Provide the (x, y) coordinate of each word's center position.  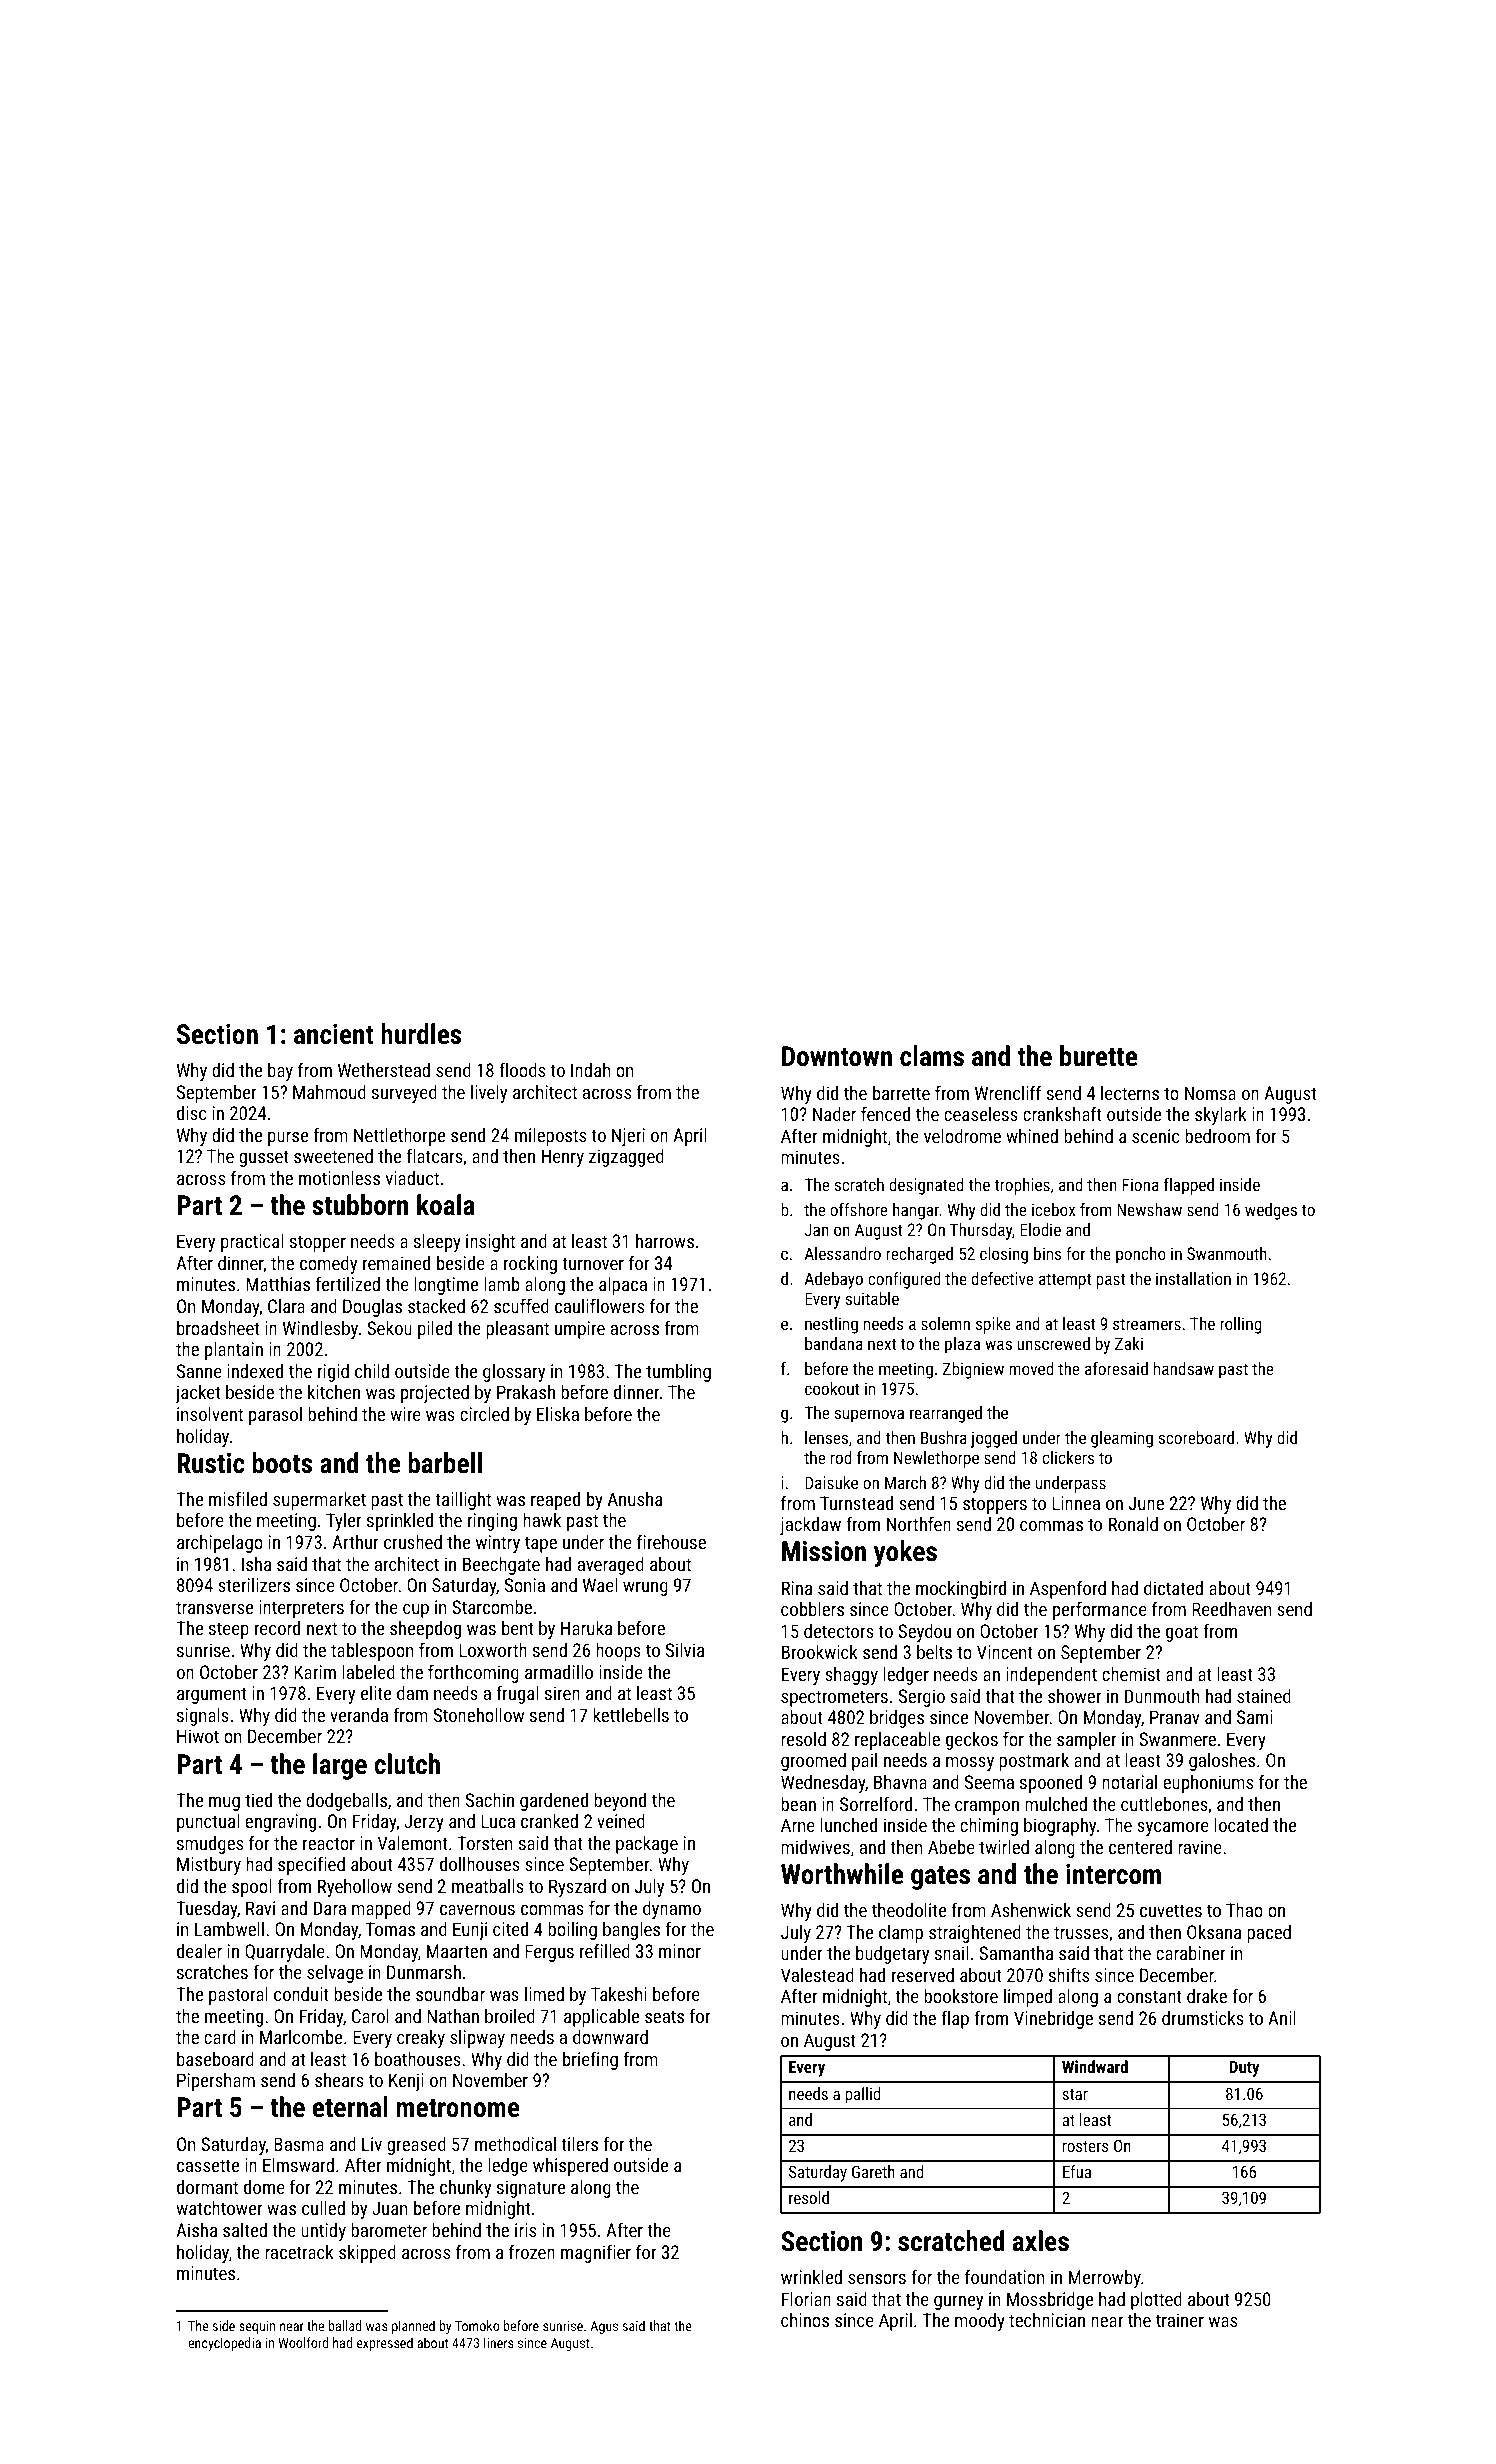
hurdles (421, 1033)
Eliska (558, 1414)
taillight (463, 1501)
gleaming (1122, 1439)
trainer (1180, 2320)
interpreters (301, 1609)
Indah (590, 1070)
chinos (805, 2320)
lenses (826, 1437)
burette (1098, 1056)
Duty (1244, 2068)
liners (498, 2342)
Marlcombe (301, 2037)
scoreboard (1196, 1437)
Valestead (817, 1975)
